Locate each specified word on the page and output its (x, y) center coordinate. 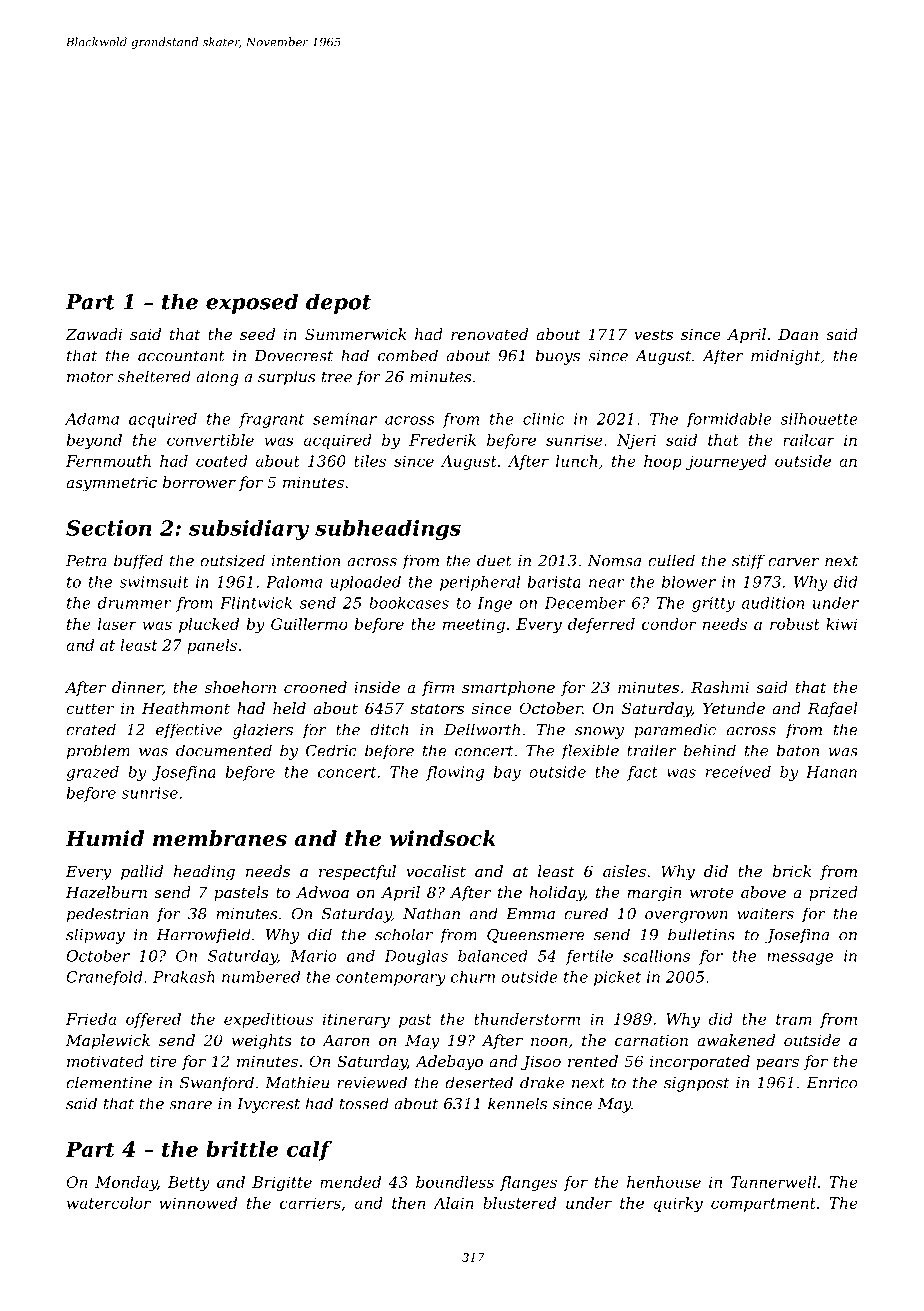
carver (793, 562)
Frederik (442, 440)
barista (554, 582)
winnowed (198, 1203)
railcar (809, 440)
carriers (310, 1203)
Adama (92, 419)
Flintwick (256, 603)
